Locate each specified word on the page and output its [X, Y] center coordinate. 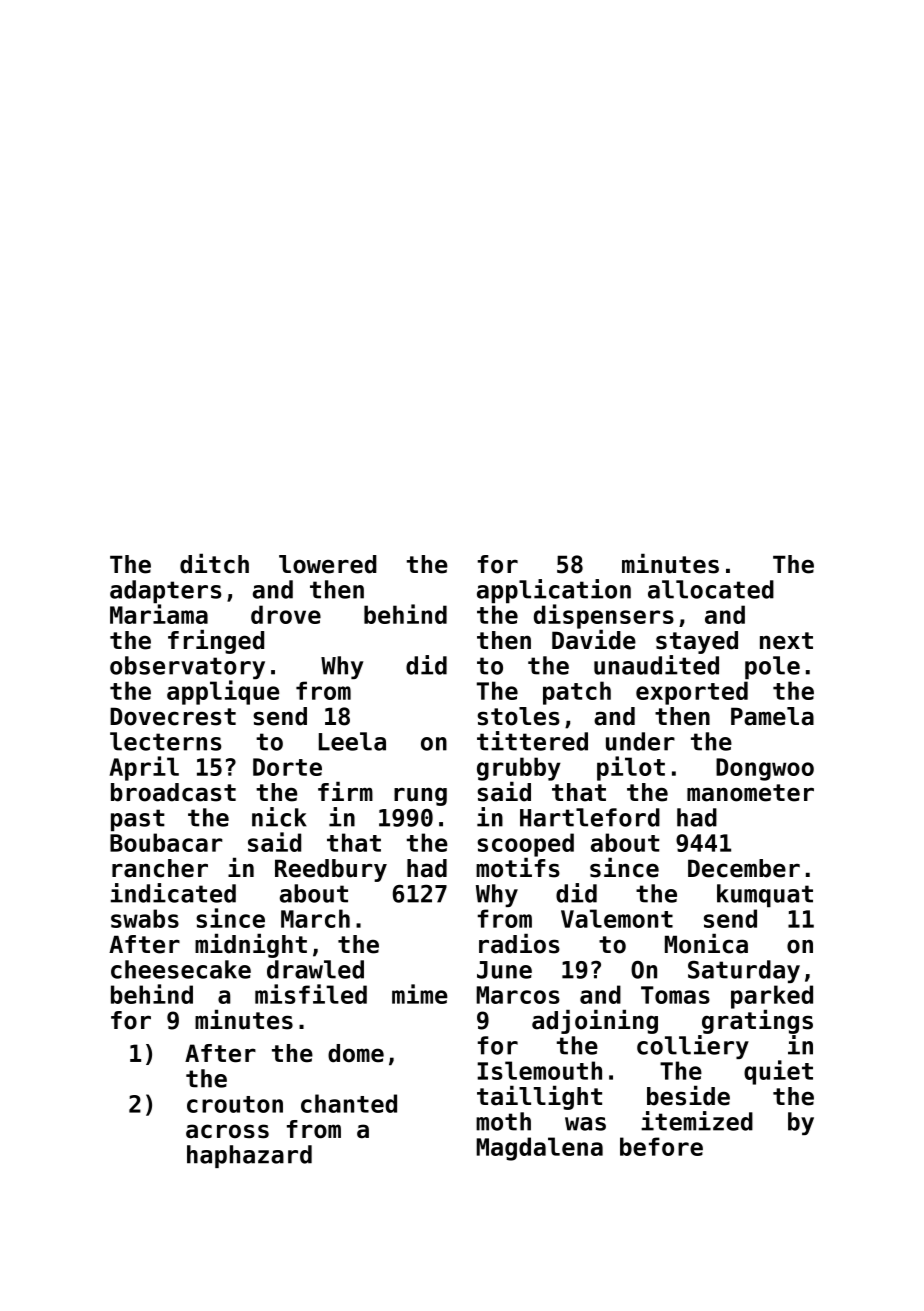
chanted [349, 1103]
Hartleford [590, 817]
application [554, 591]
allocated [711, 589]
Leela [352, 741]
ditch [214, 563]
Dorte [287, 767]
